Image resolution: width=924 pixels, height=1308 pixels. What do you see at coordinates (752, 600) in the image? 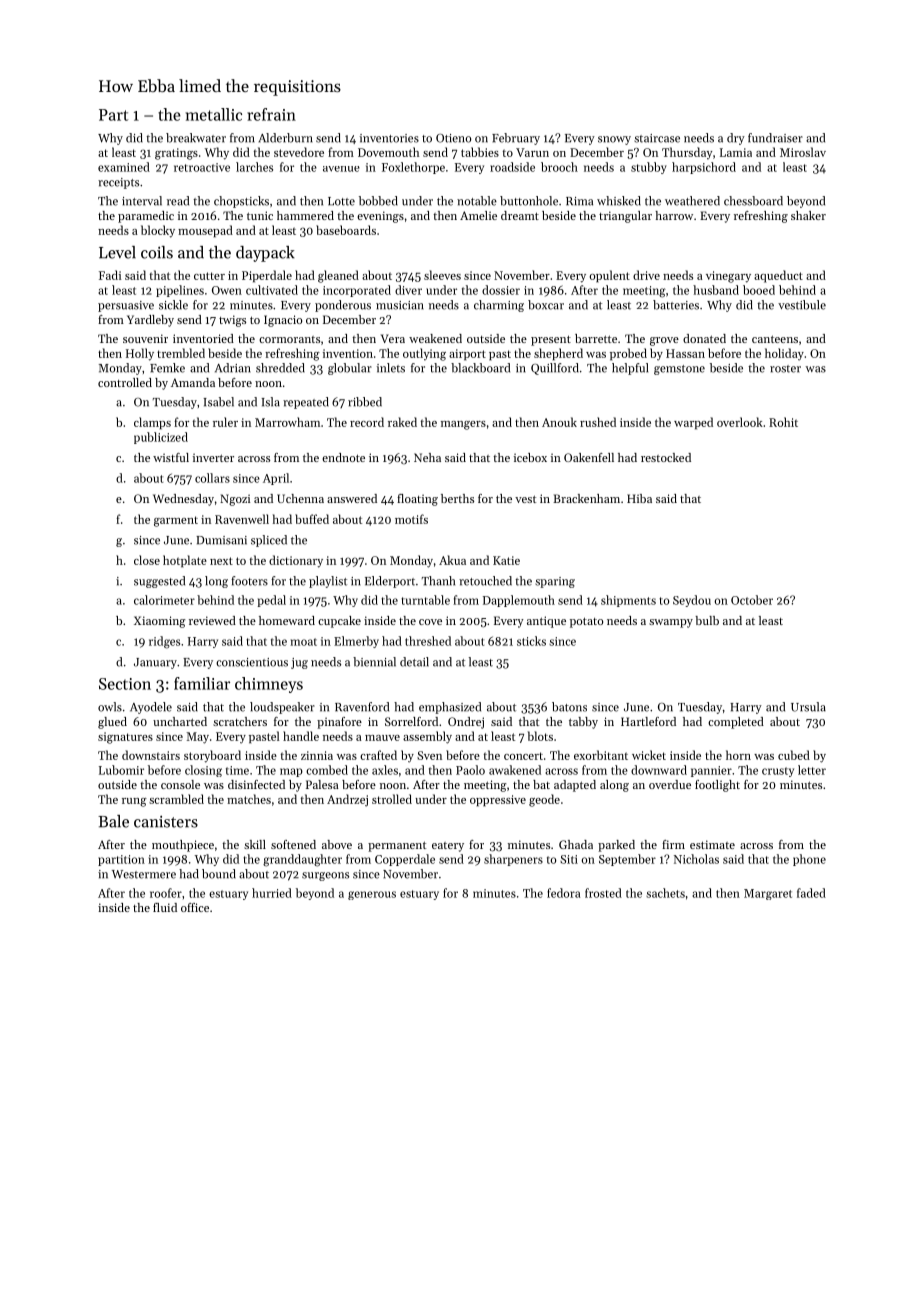
I see `October` at bounding box center [752, 600].
